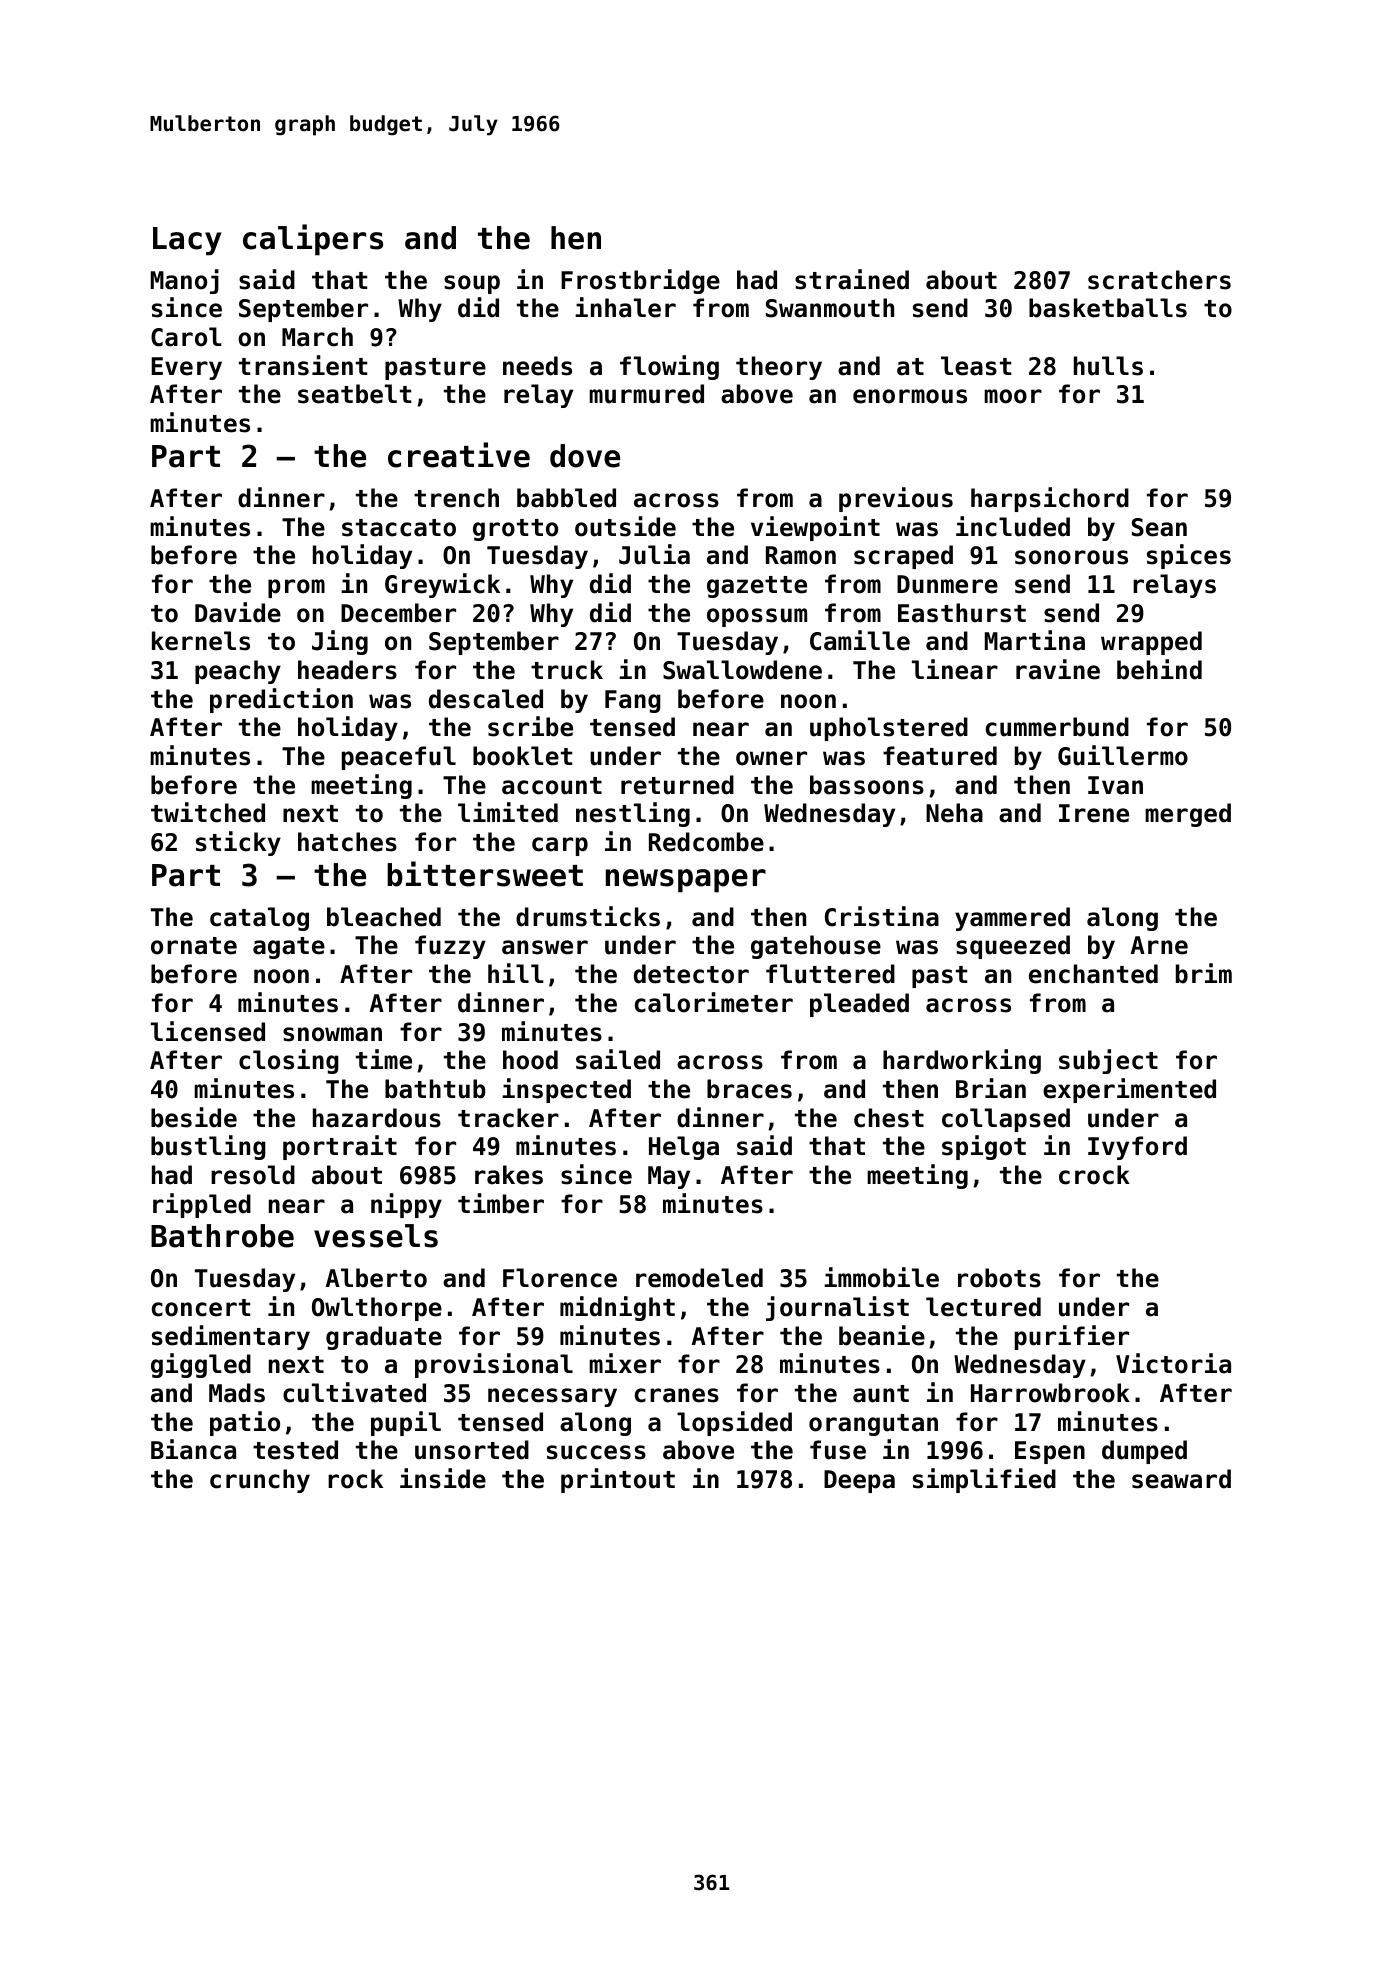  Describe the element at coordinates (640, 281) in the image. I see `Frostbridge` at that location.
